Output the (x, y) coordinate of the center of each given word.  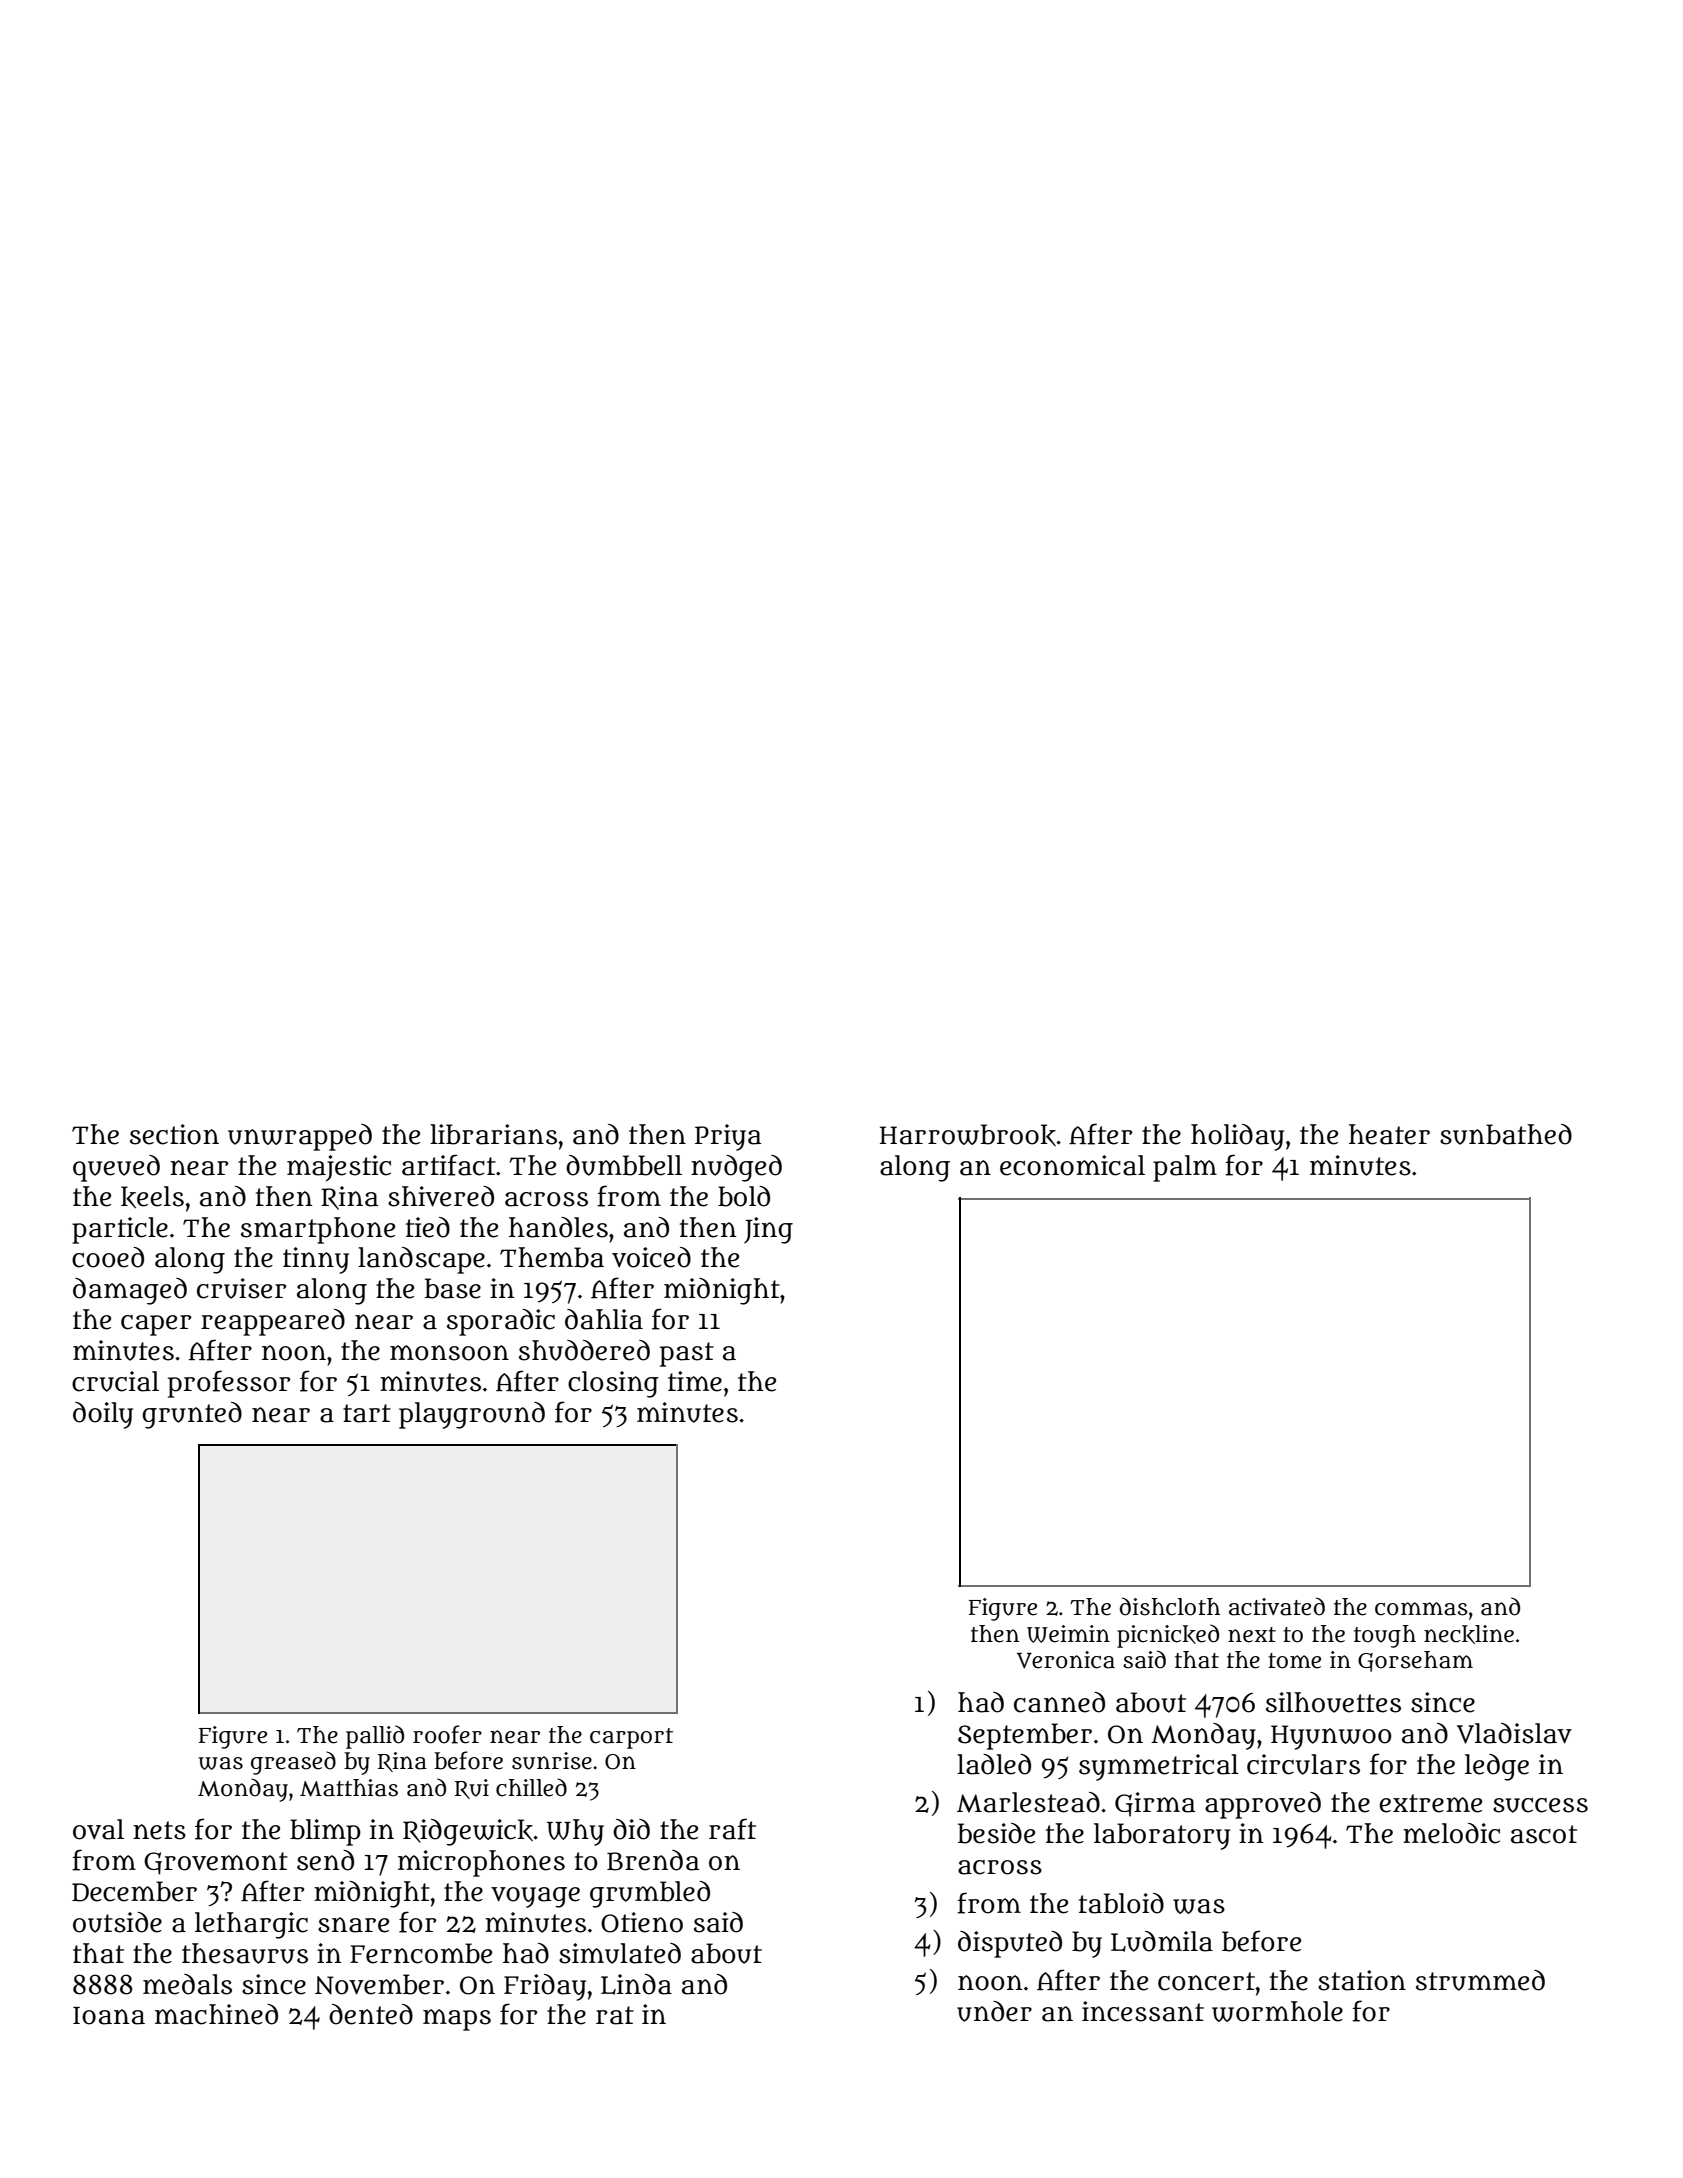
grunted (192, 1415)
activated (1277, 1606)
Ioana (109, 2016)
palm (1185, 1168)
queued (116, 1168)
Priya (728, 1137)
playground (472, 1415)
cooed (108, 1257)
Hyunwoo (1331, 1737)
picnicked (1168, 1636)
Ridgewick (468, 1832)
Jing (768, 1230)
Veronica (1066, 1660)
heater (1389, 1134)
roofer (447, 1734)
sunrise (552, 1761)
